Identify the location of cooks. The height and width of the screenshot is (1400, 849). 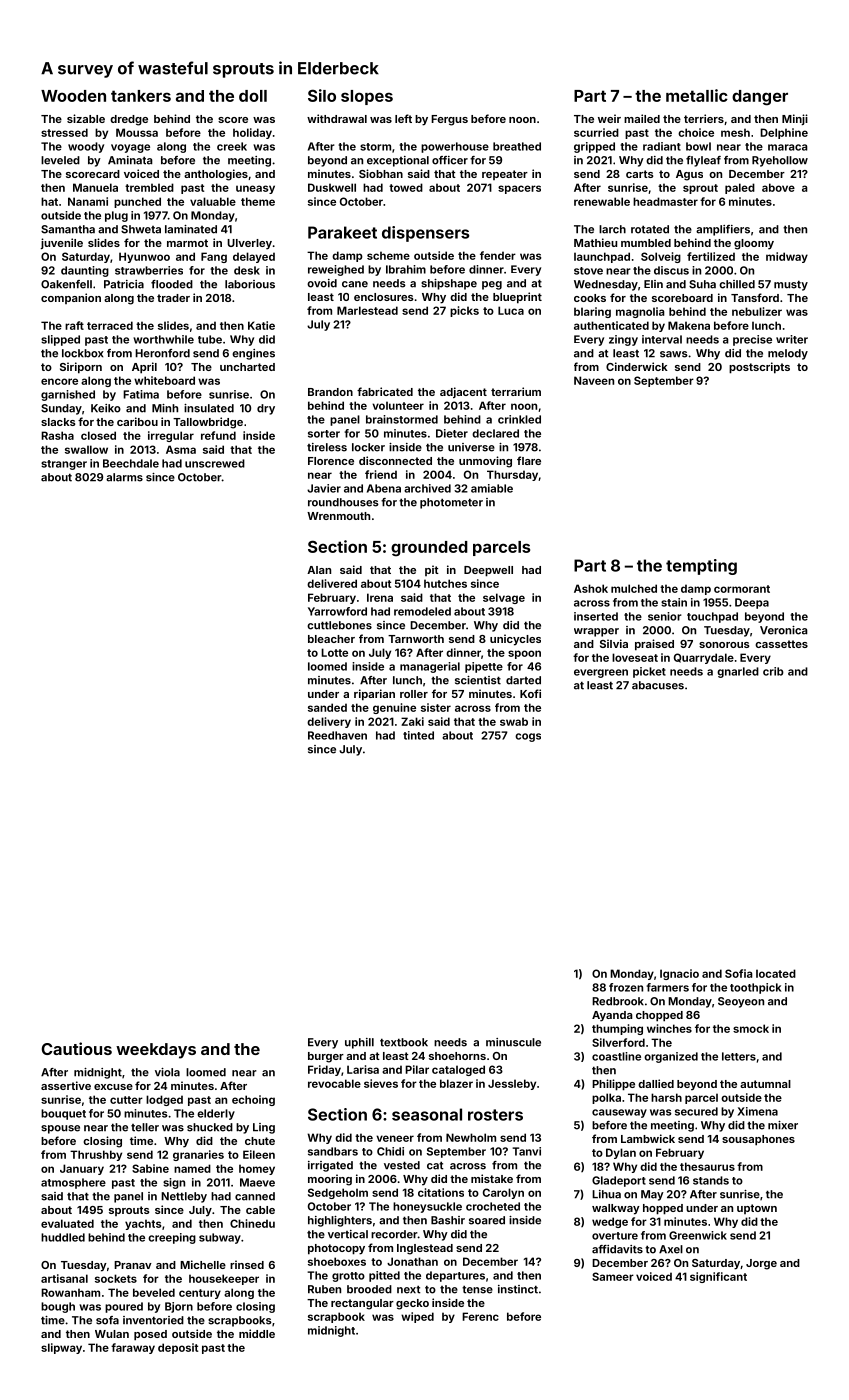
(590, 298).
